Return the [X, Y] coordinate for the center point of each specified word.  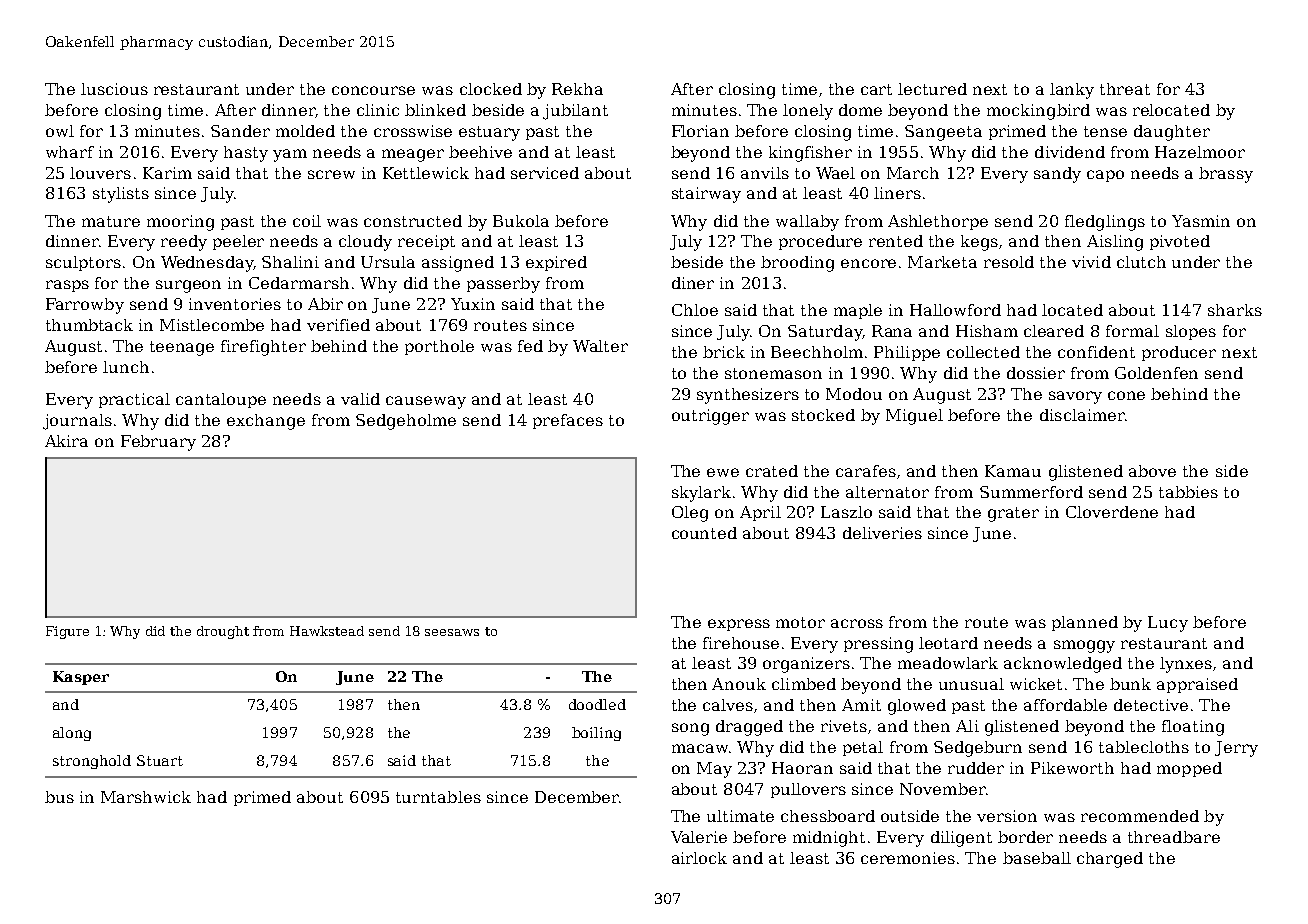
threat [1125, 89]
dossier [1036, 373]
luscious [114, 89]
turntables [438, 797]
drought [223, 632]
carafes [866, 471]
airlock [699, 858]
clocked [491, 89]
